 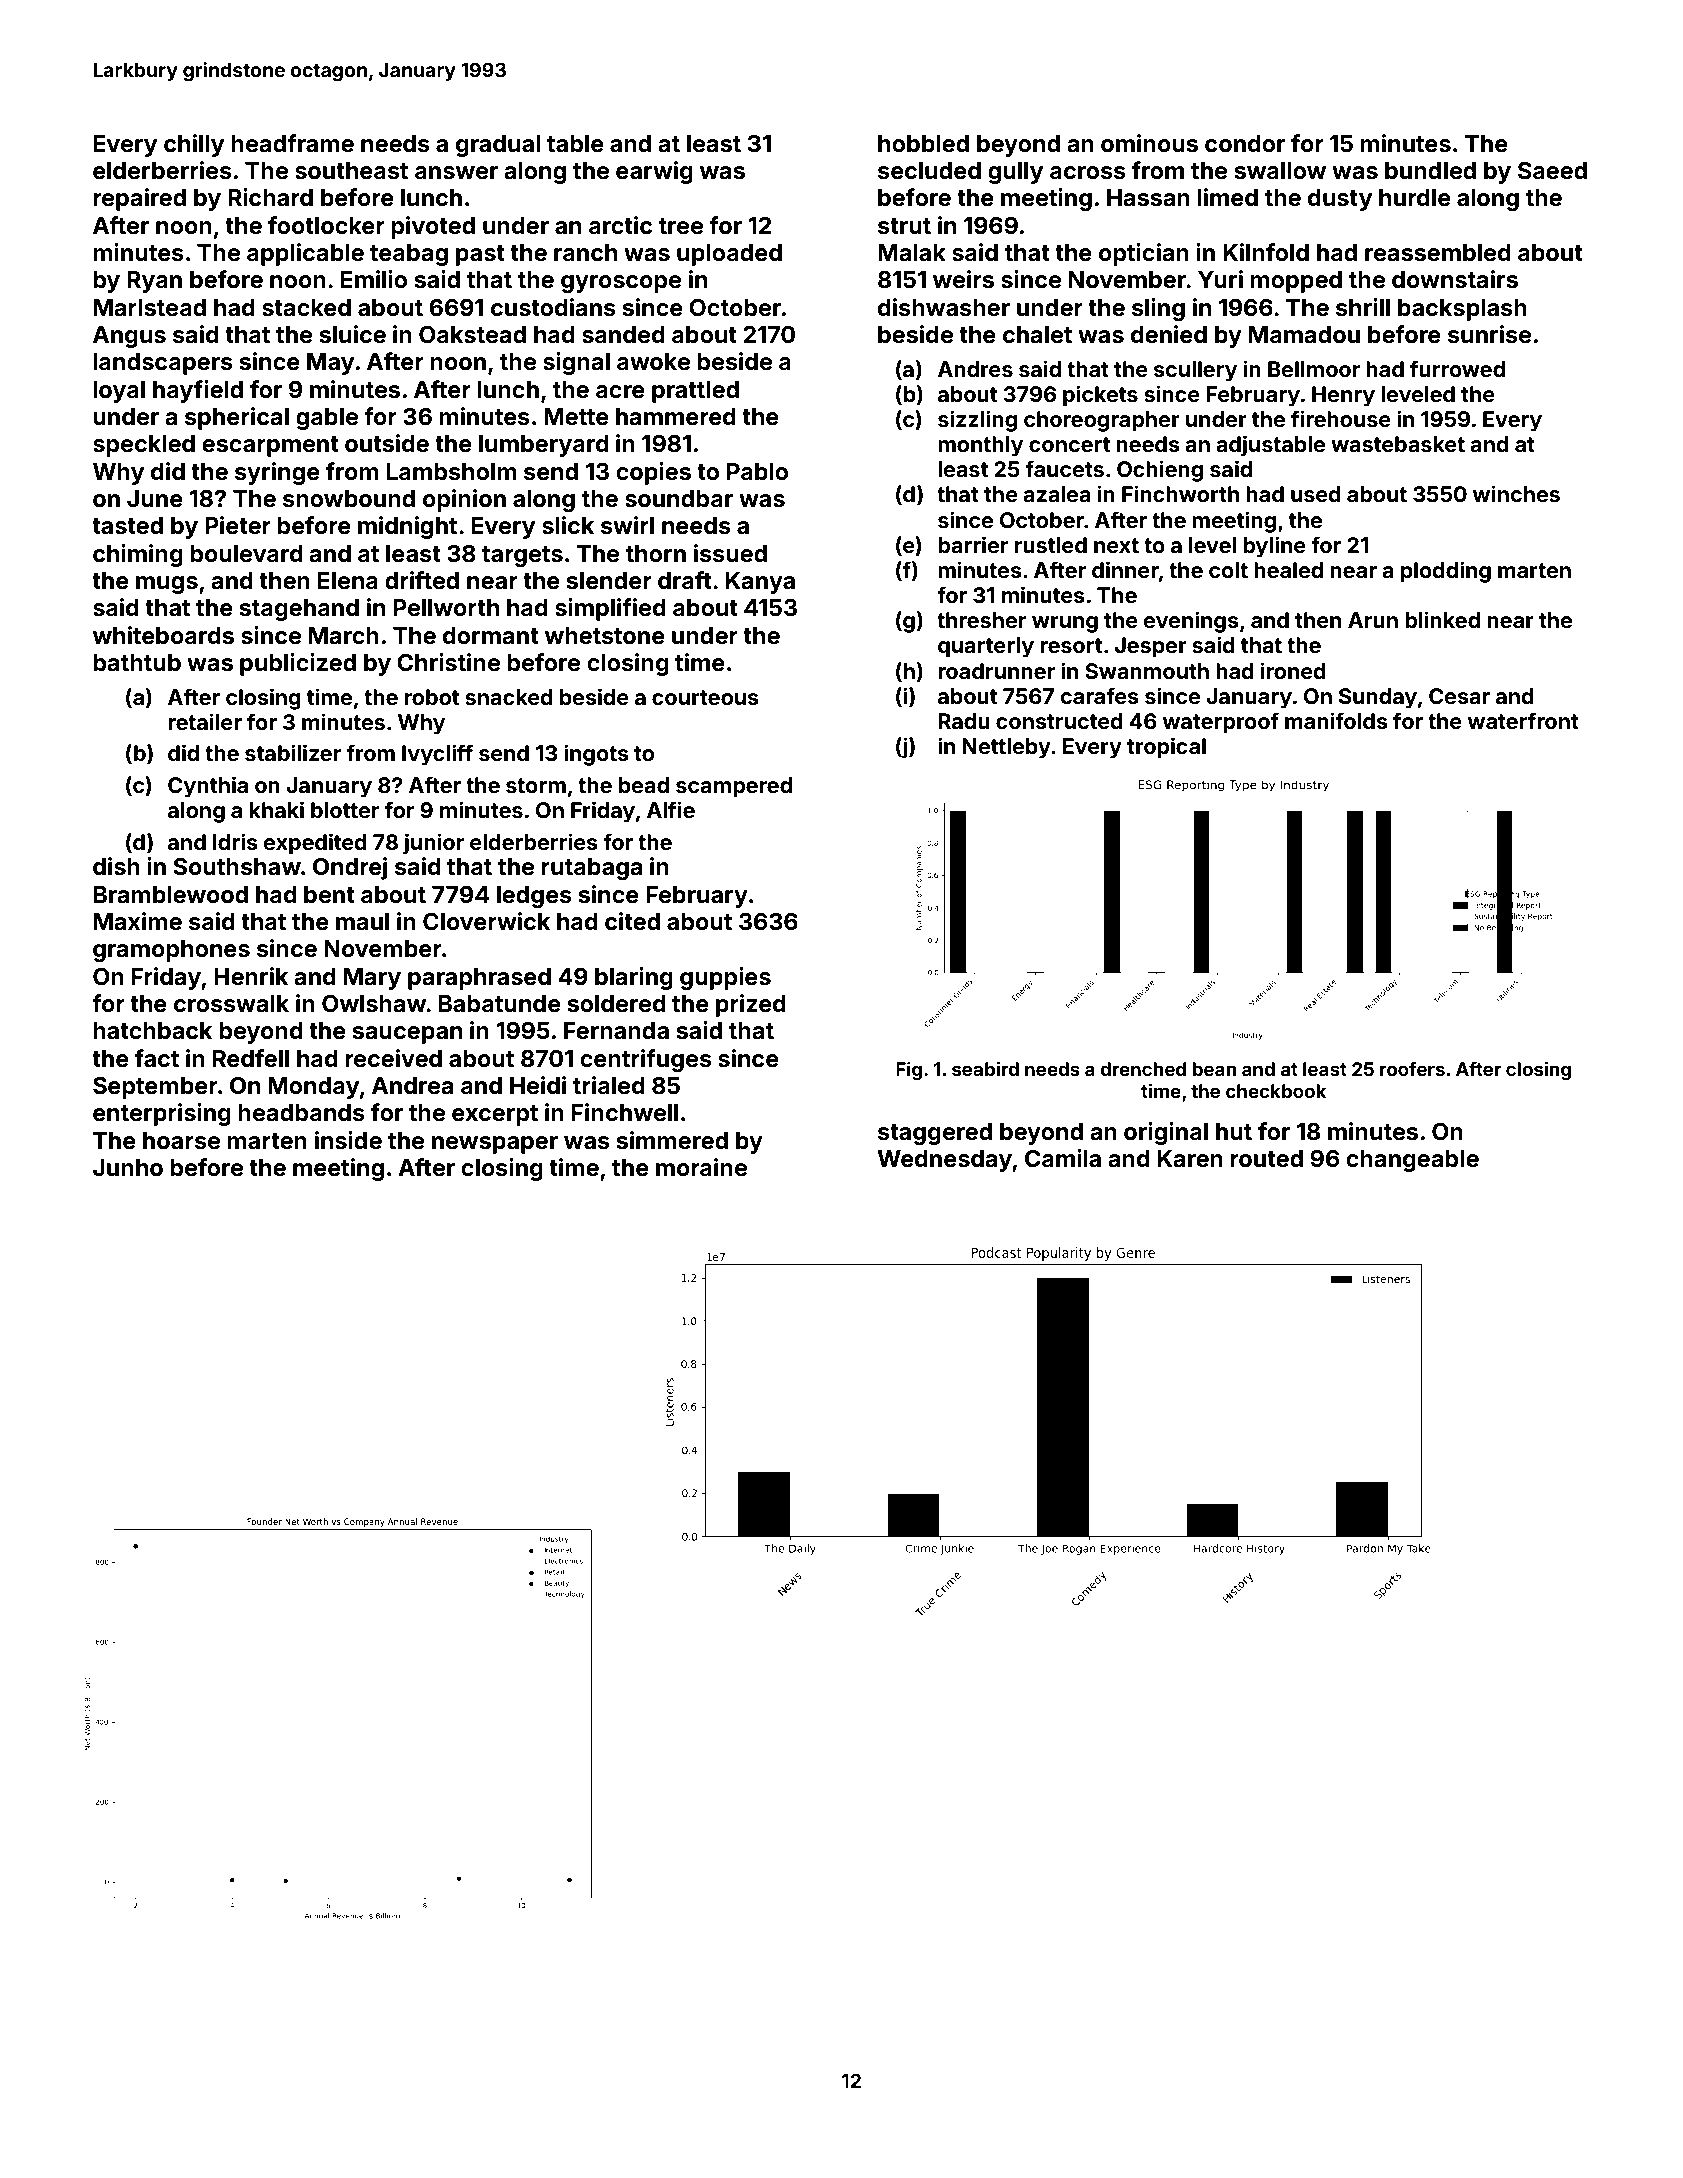 What do you see at coordinates (725, 978) in the page?
I see `guppies` at bounding box center [725, 978].
